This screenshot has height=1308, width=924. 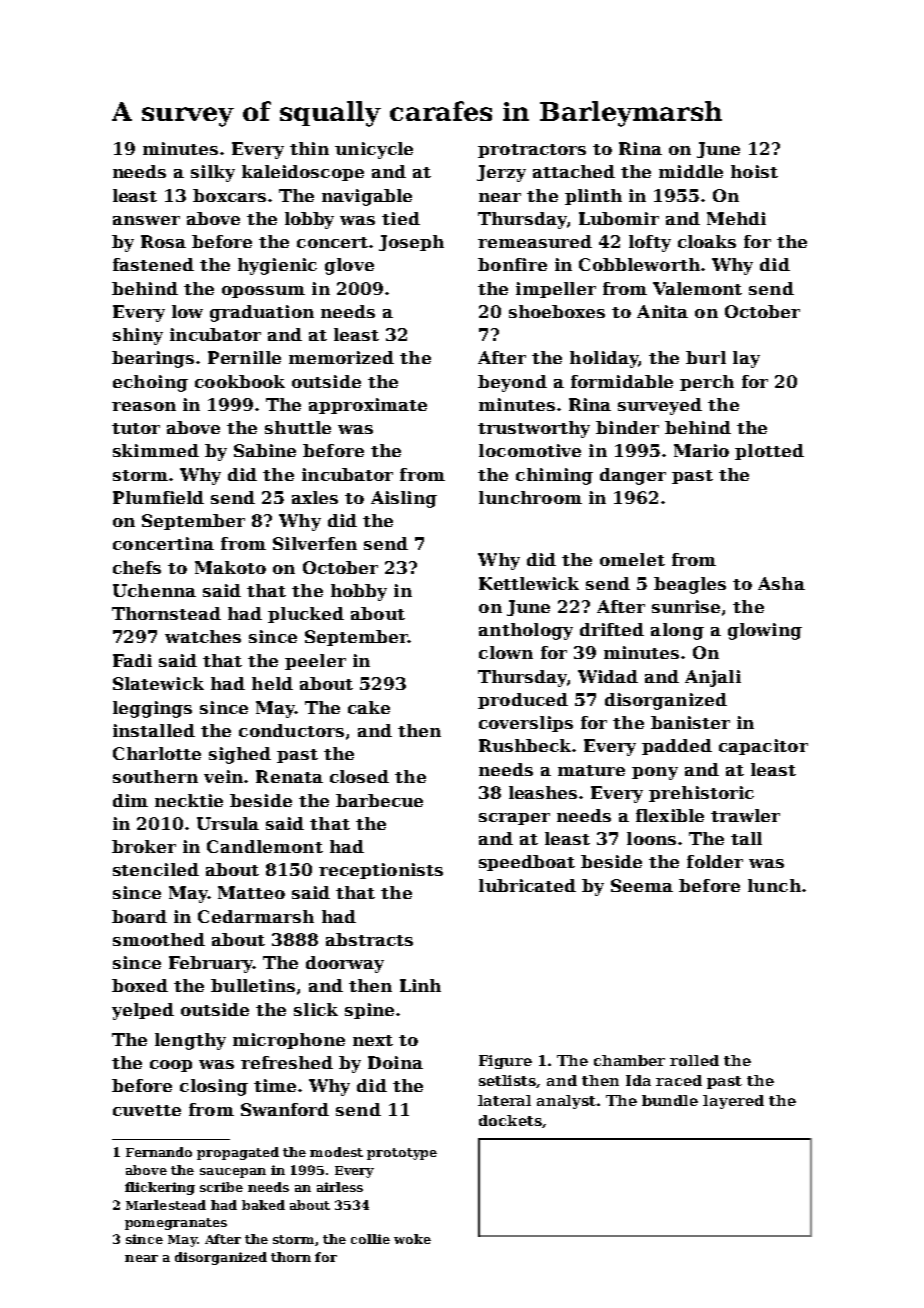 I want to click on hoist, so click(x=754, y=171).
